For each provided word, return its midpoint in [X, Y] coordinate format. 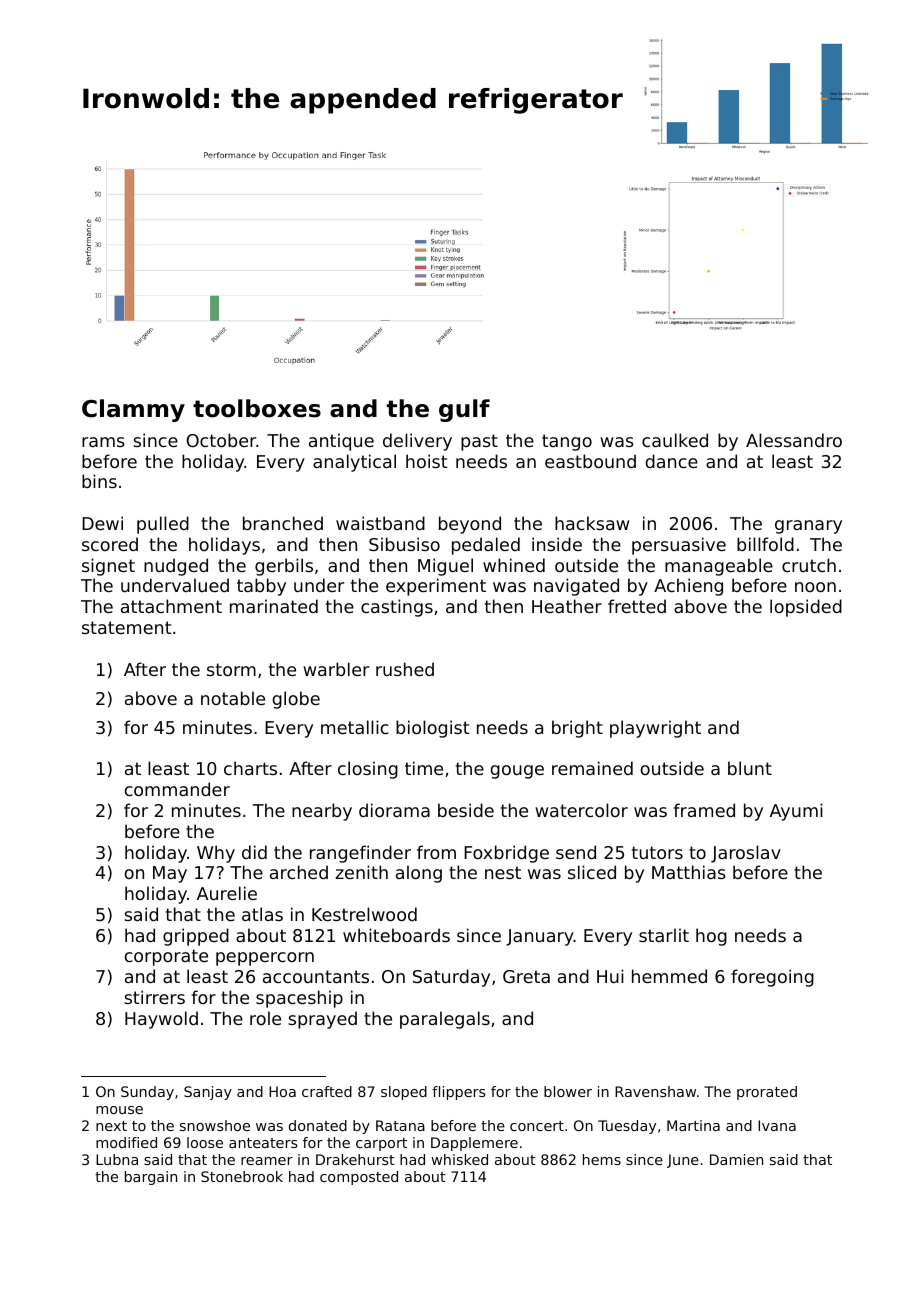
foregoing [772, 978]
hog [711, 937]
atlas [262, 914]
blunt [750, 768]
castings [397, 608]
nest [503, 872]
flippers [459, 1093]
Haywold [161, 1020]
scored [110, 544]
